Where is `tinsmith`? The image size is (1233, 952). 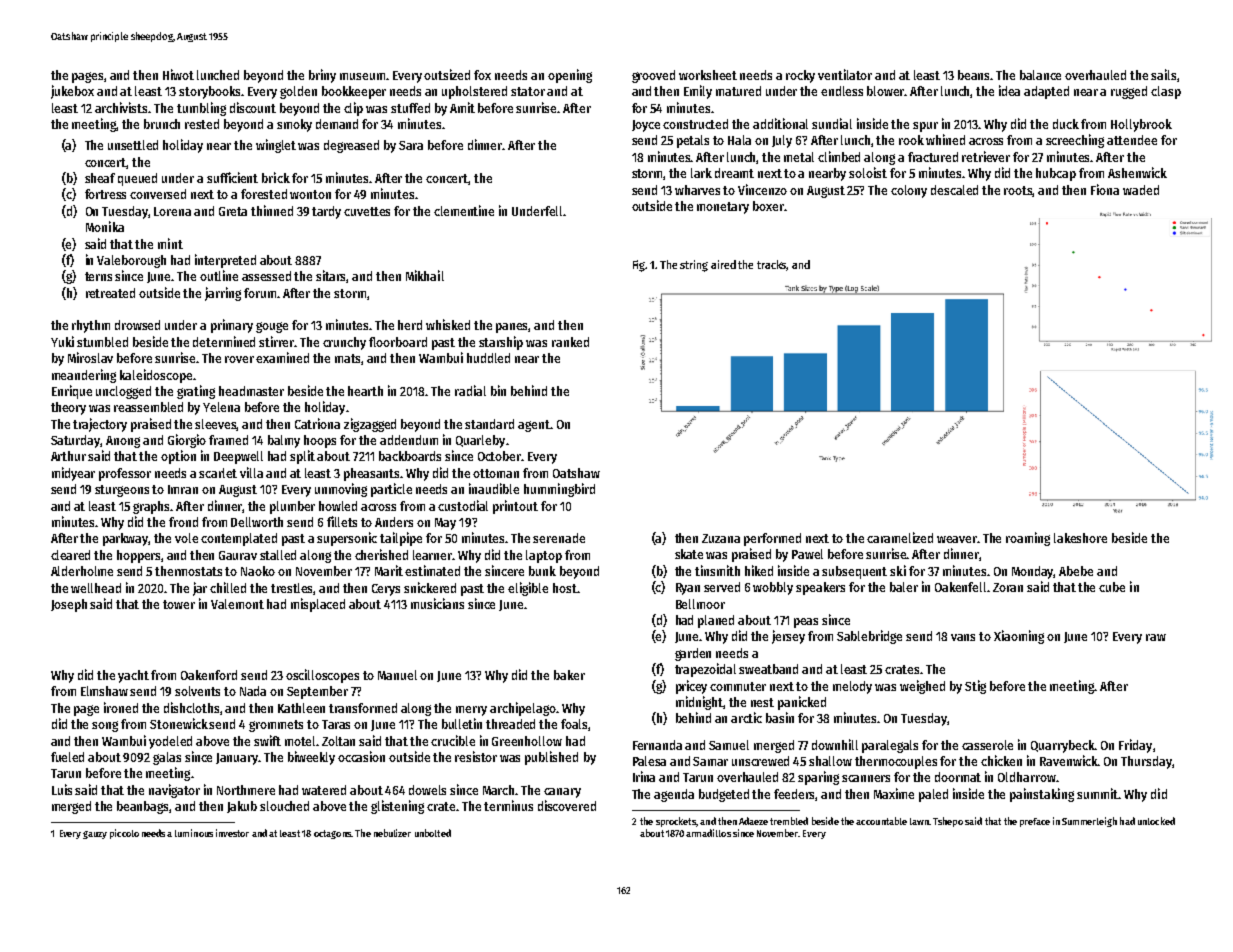
tinsmith is located at coordinates (717, 570).
